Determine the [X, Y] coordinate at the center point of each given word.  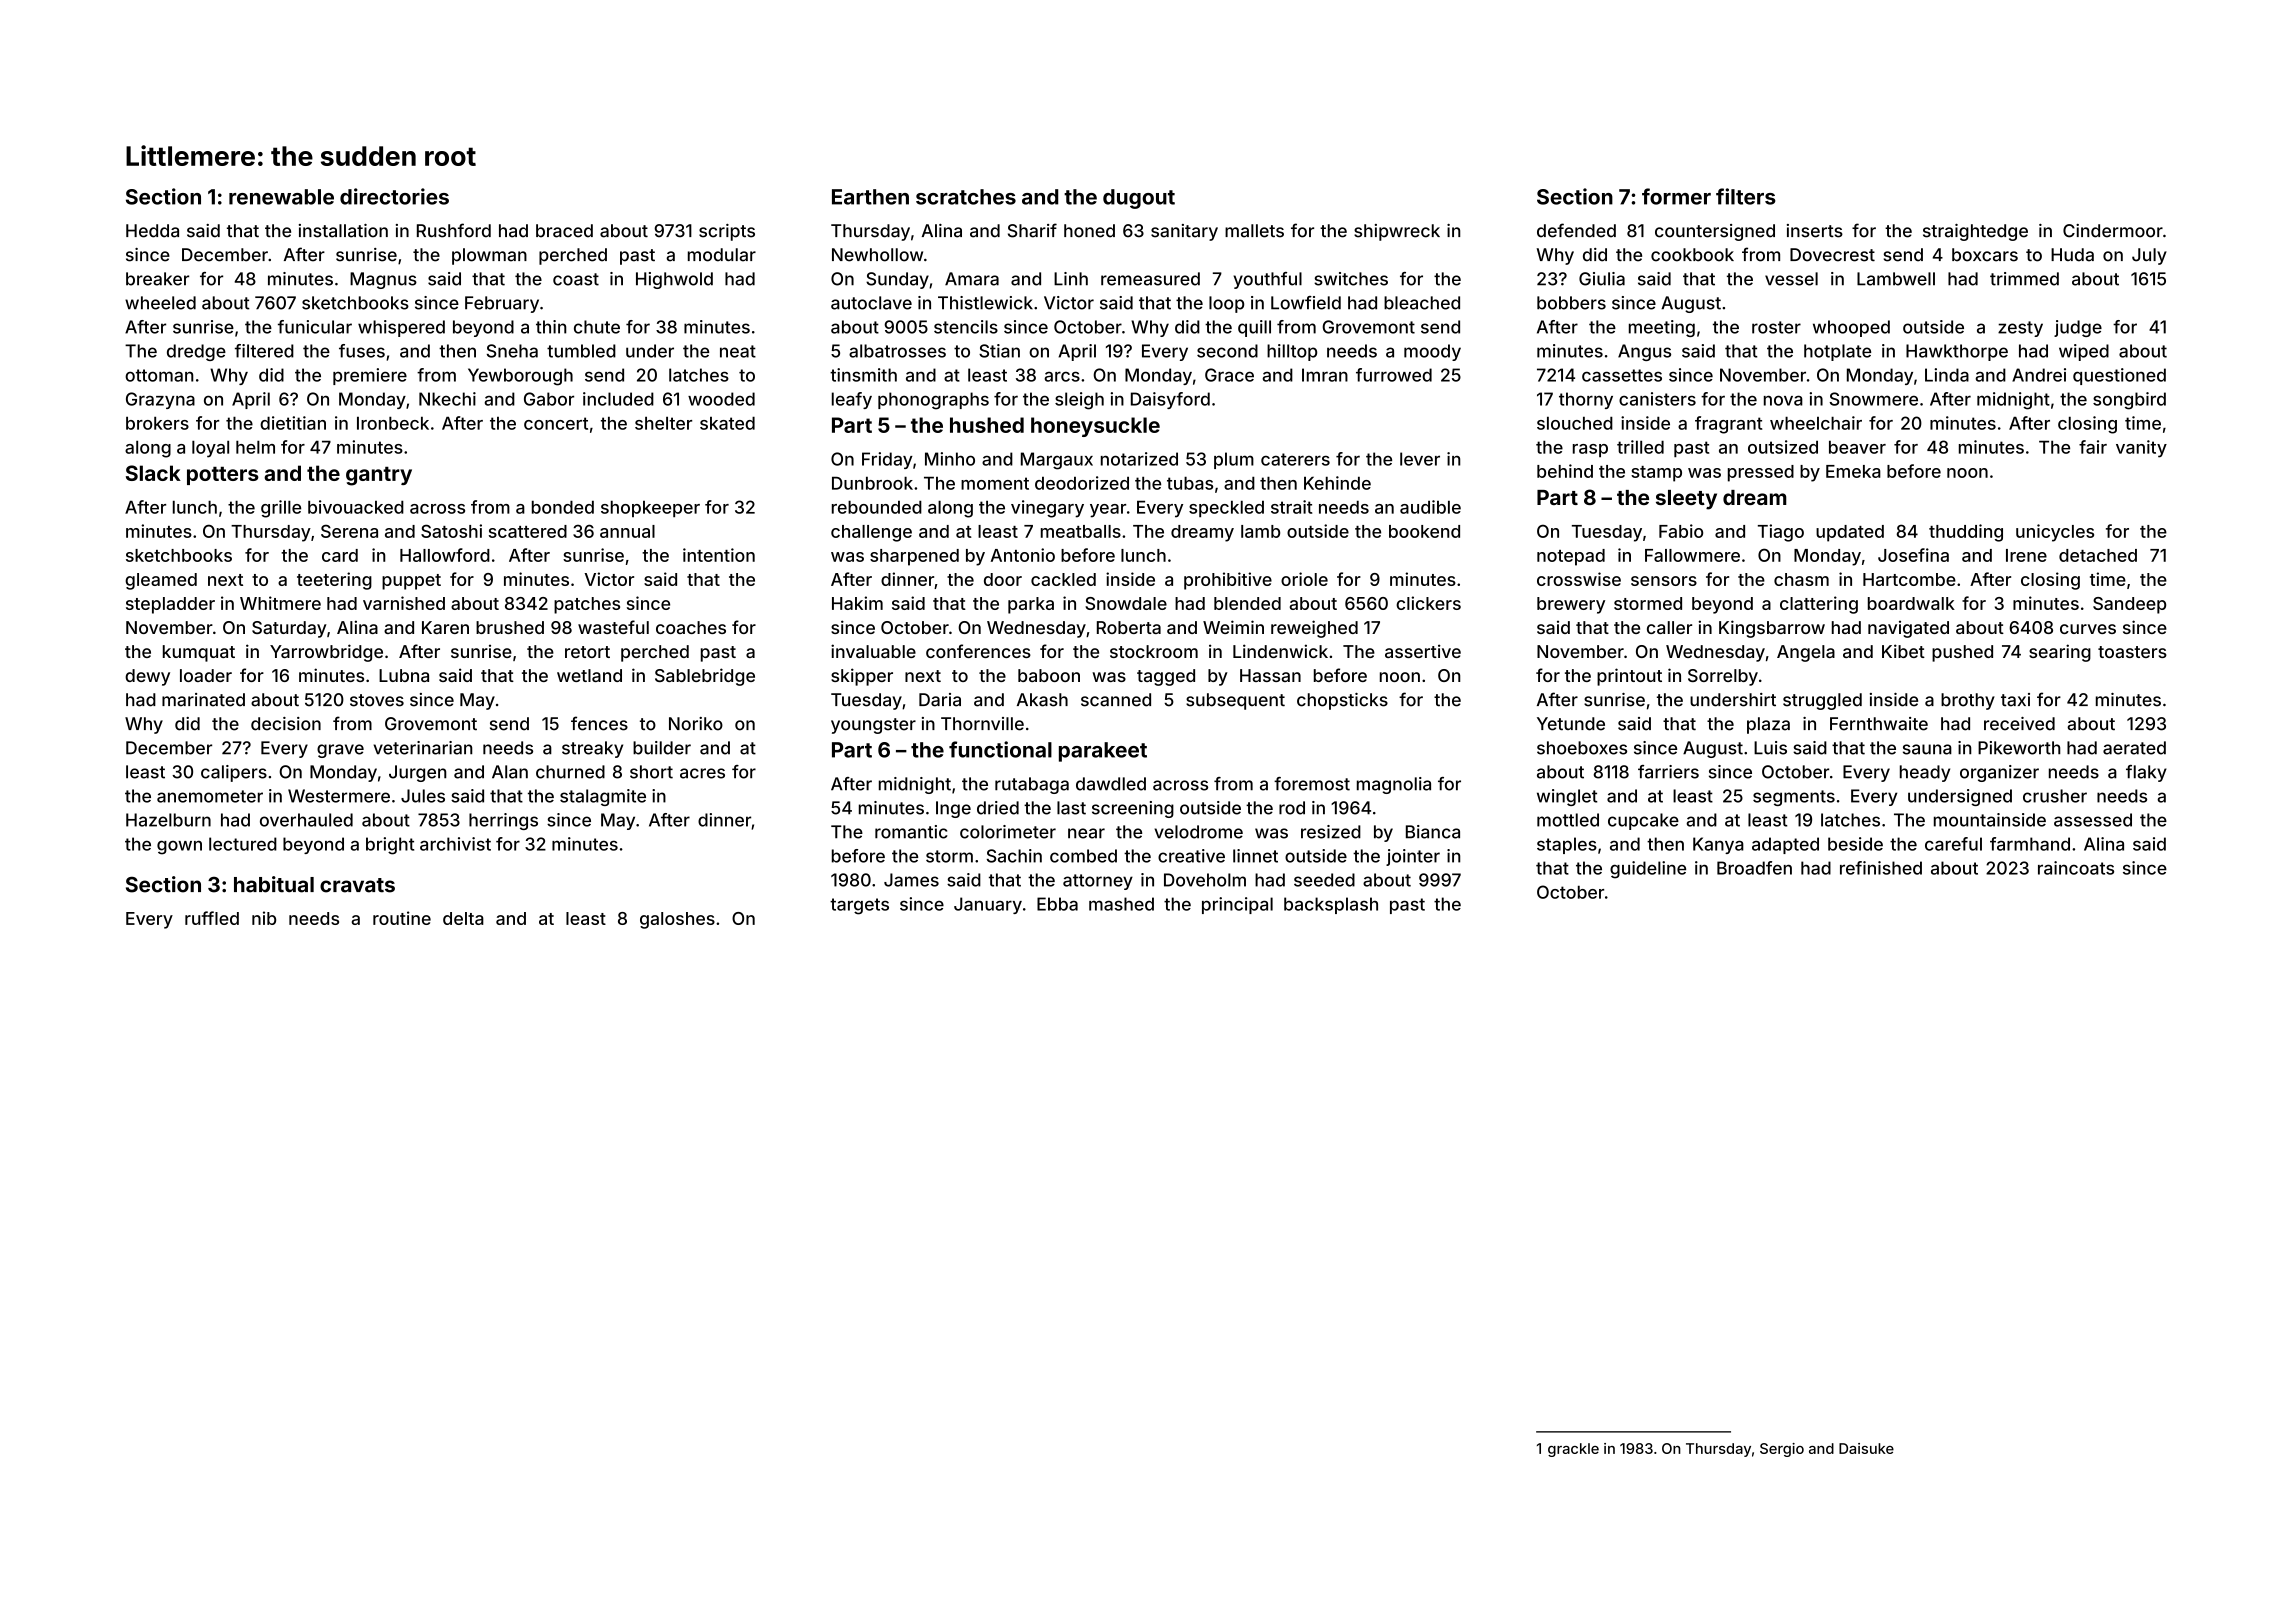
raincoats [2076, 868]
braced [564, 231]
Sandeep [2129, 605]
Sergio [1782, 1450]
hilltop [1292, 352]
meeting [1662, 328]
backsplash [1331, 905]
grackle [1573, 1450]
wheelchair [1816, 423]
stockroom [1154, 651]
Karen [445, 627]
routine [402, 918]
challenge [871, 533]
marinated [203, 700]
